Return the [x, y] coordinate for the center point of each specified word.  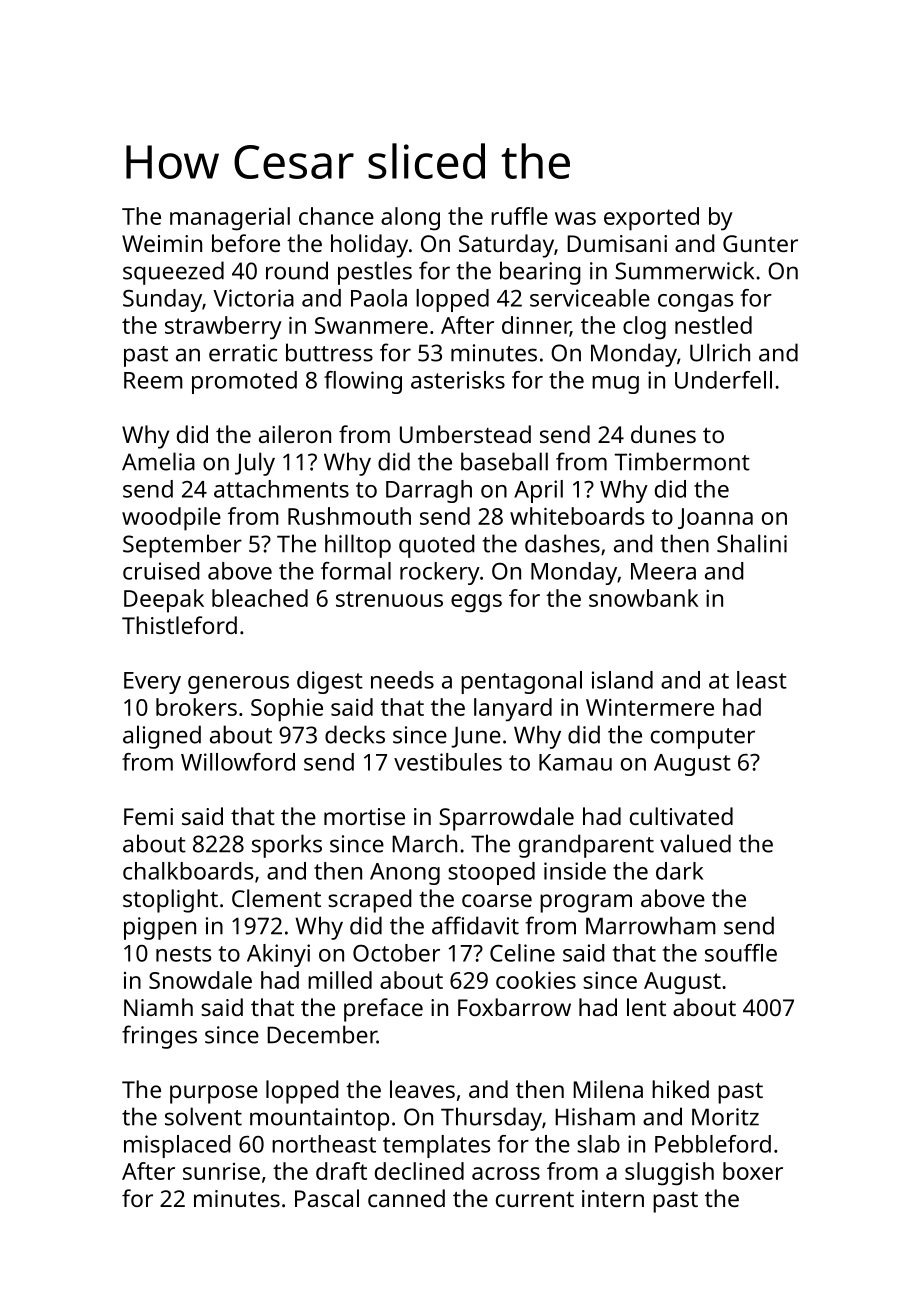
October [396, 953]
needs [402, 680]
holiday [369, 246]
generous [238, 685]
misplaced [177, 1146]
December [322, 1034]
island [622, 680]
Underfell [723, 380]
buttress [329, 352]
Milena [608, 1089]
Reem [153, 380]
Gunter [760, 243]
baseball [504, 461]
